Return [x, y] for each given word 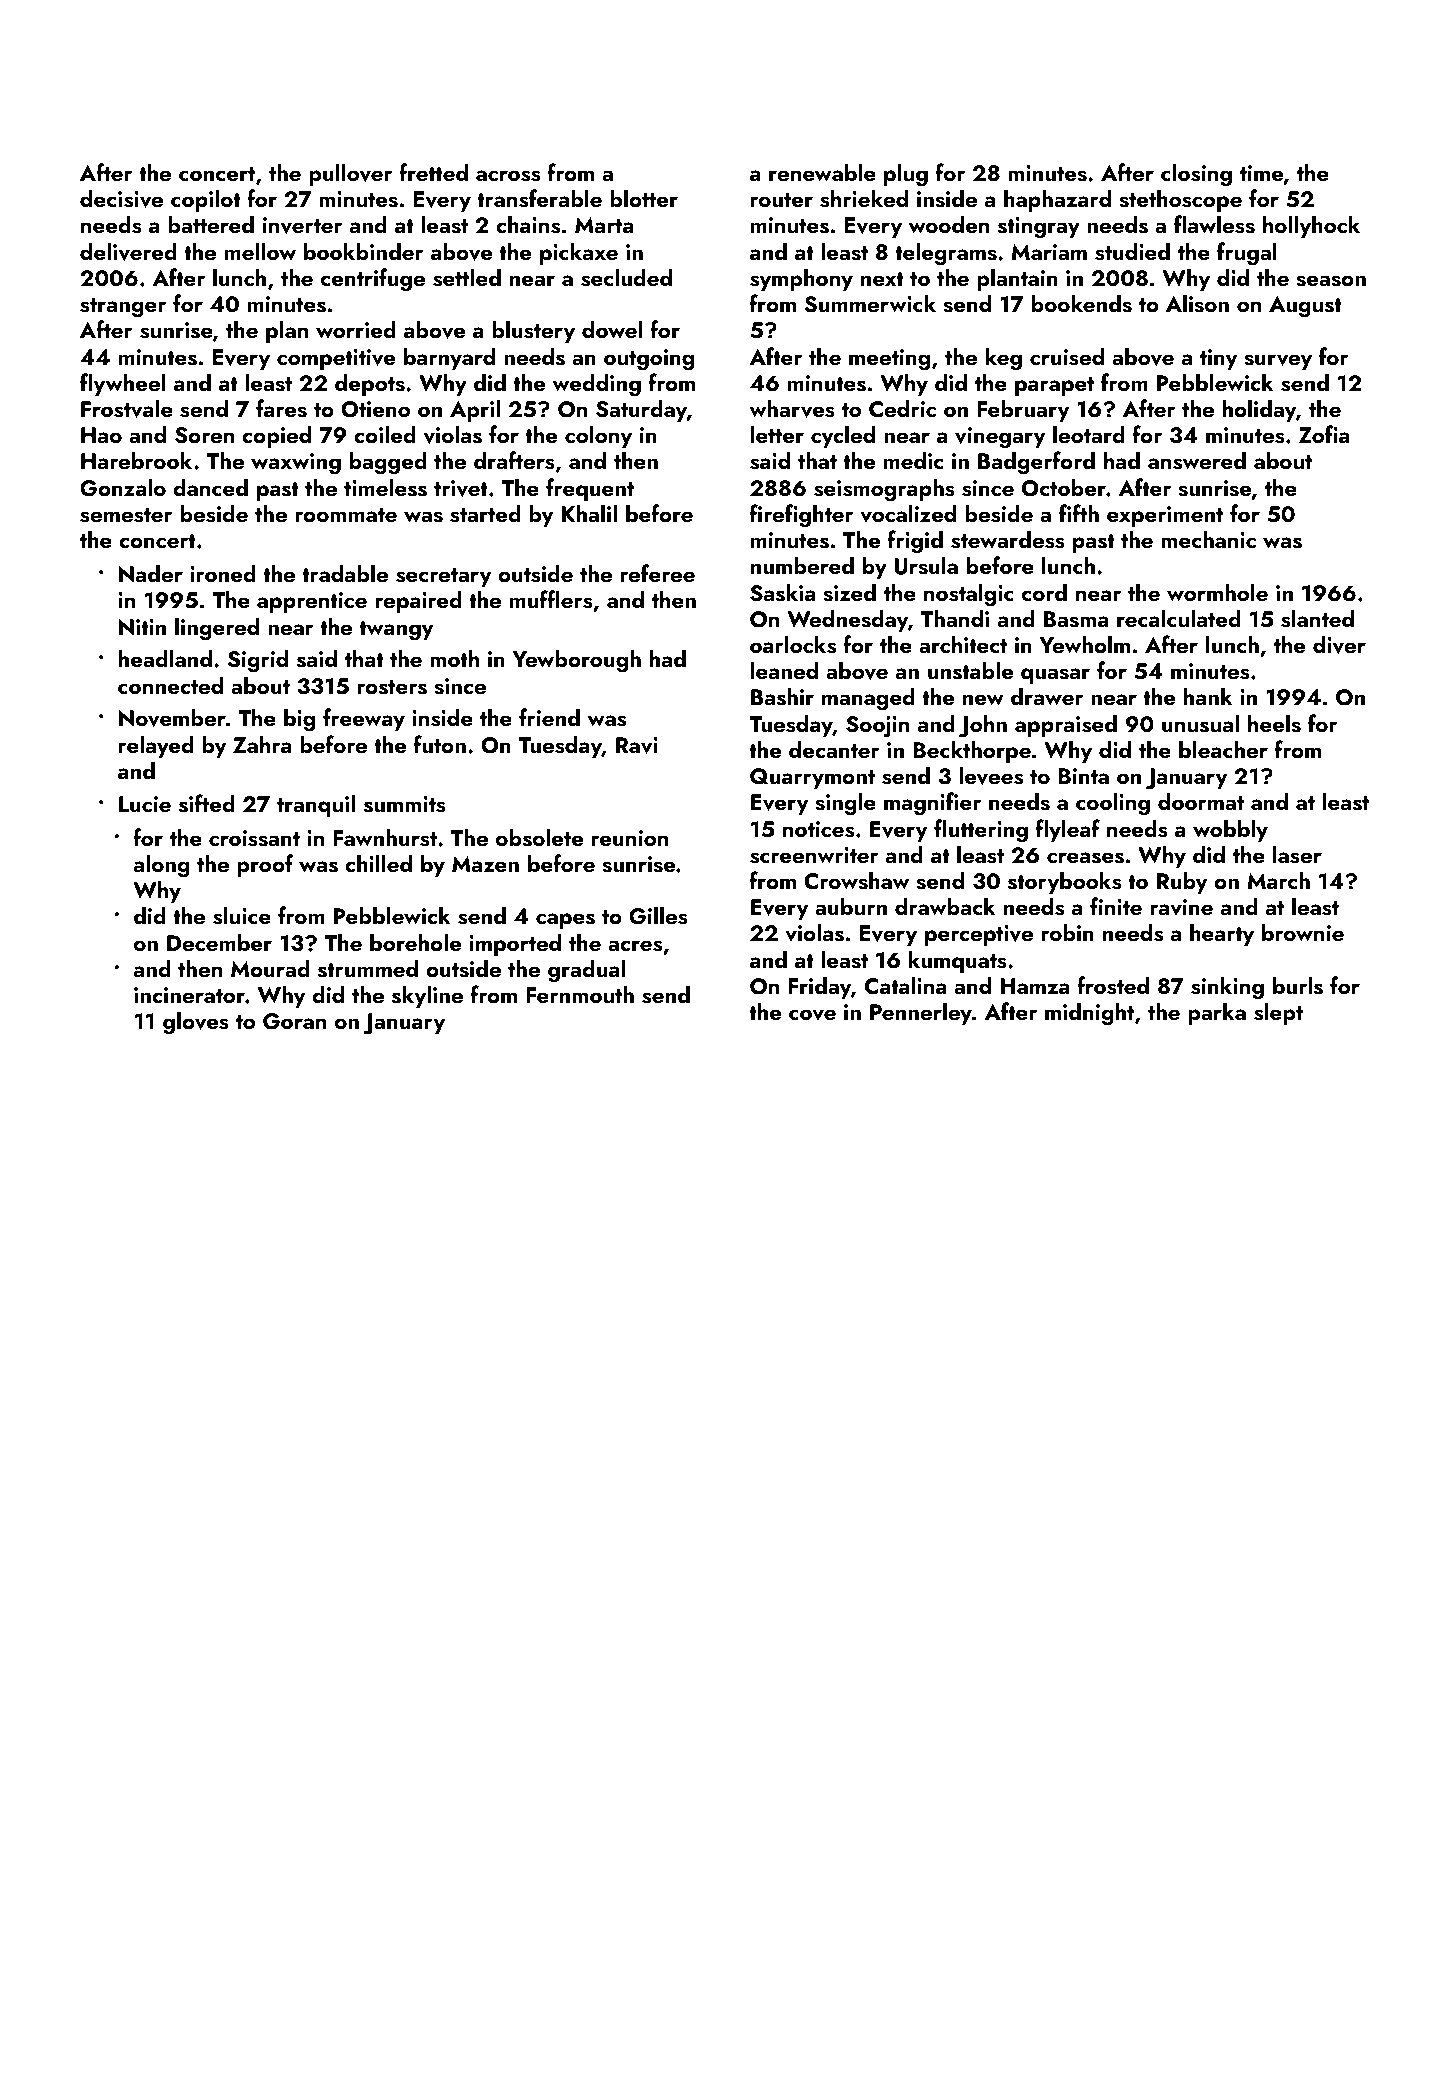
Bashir [782, 696]
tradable [345, 573]
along [162, 866]
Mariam [1049, 252]
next [882, 279]
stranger [123, 308]
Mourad [270, 968]
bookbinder [364, 251]
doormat [1201, 801]
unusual [1200, 723]
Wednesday [847, 620]
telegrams [946, 254]
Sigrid [258, 661]
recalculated [1179, 618]
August [1305, 307]
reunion [630, 838]
